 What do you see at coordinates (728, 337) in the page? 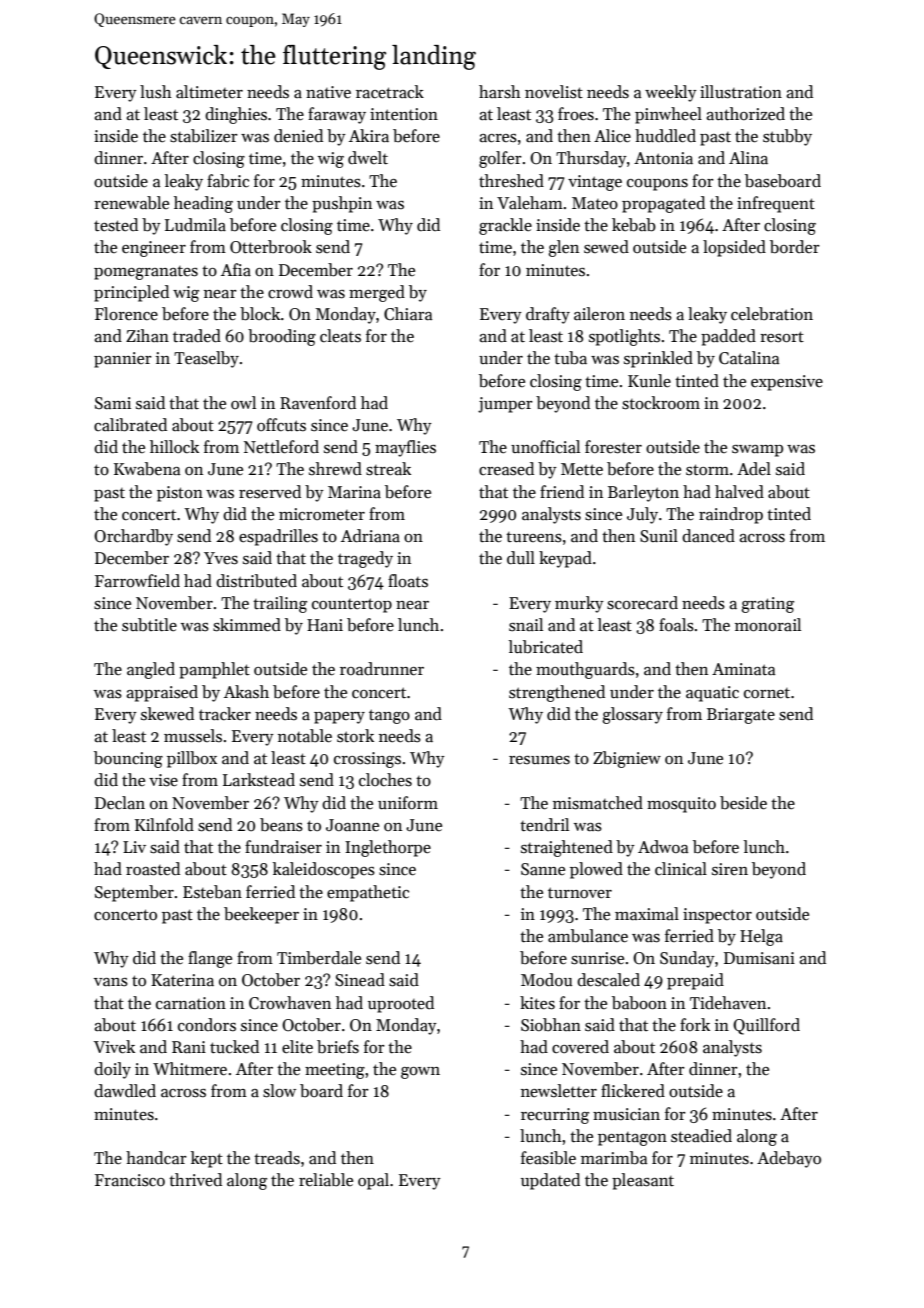
I see `padded` at bounding box center [728, 337].
